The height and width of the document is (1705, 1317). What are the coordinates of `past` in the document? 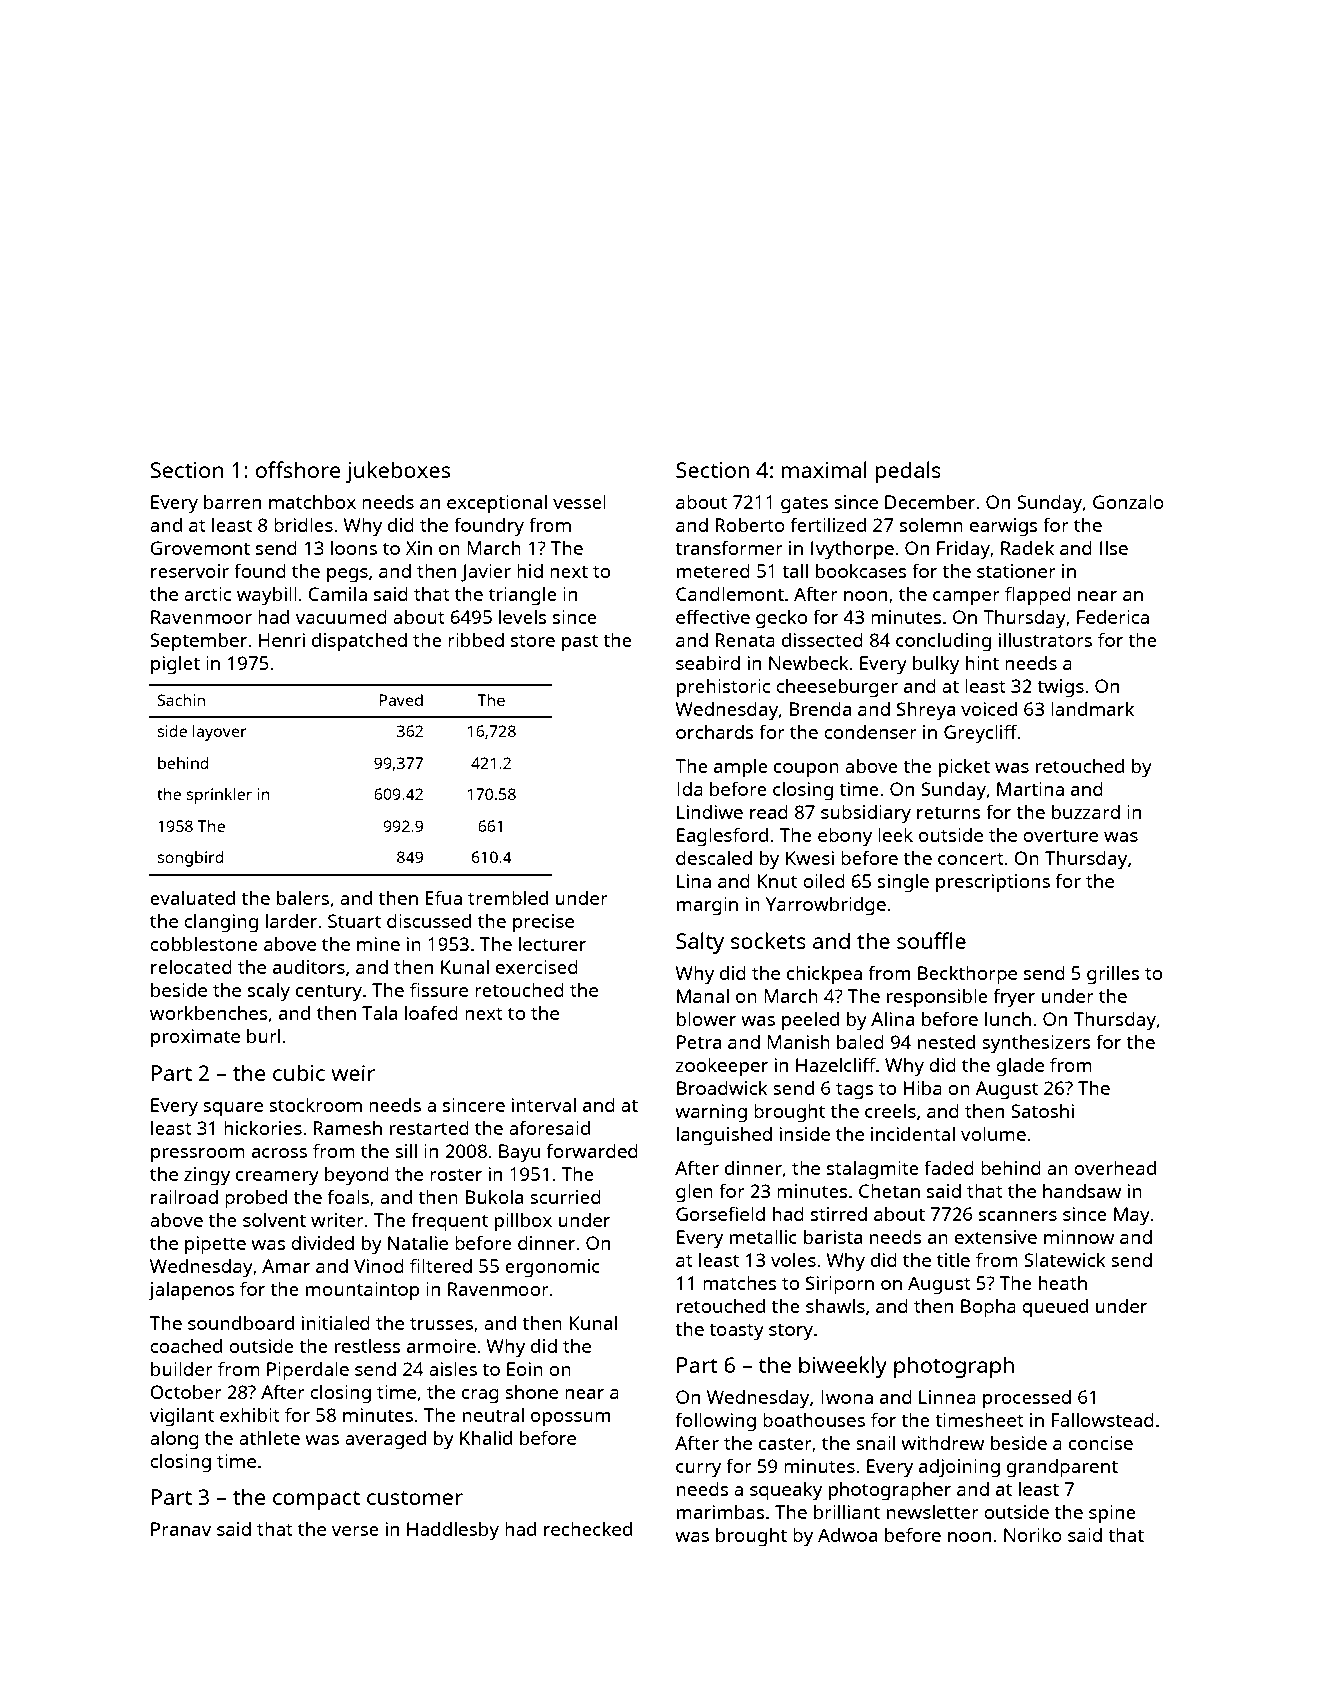 It's located at (580, 643).
